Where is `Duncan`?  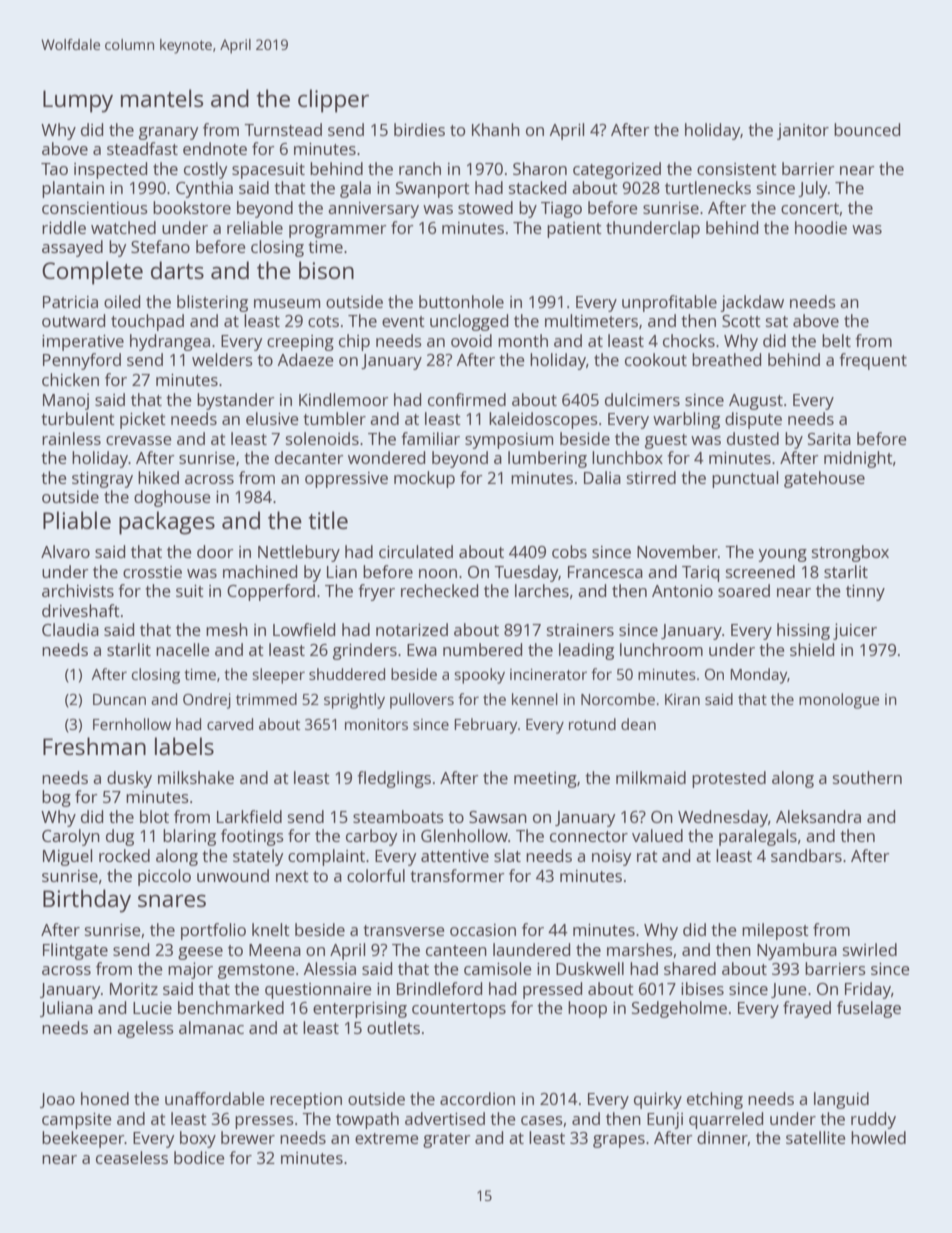 Duncan is located at coordinates (119, 699).
